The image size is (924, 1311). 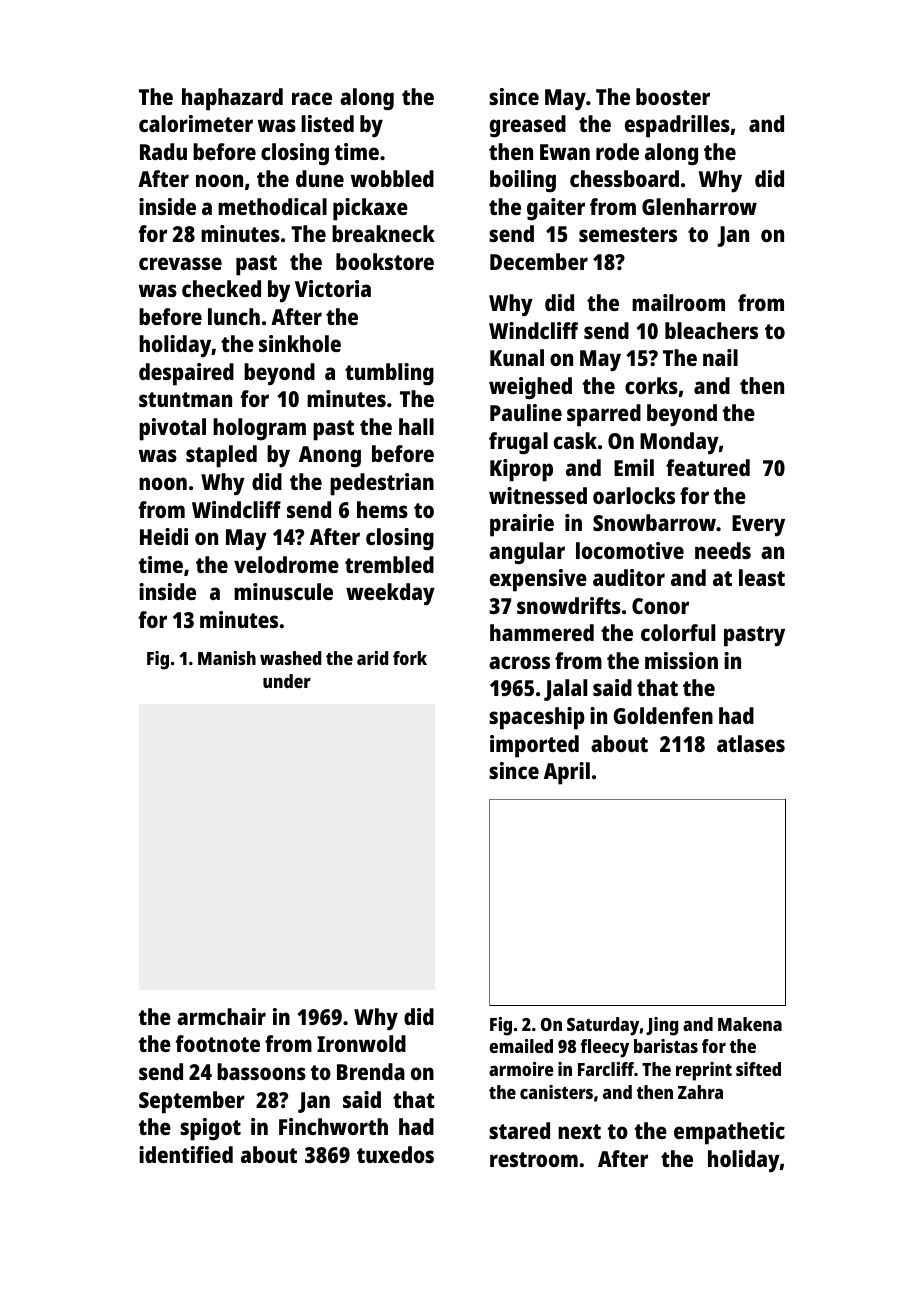 What do you see at coordinates (522, 525) in the screenshot?
I see `prairie` at bounding box center [522, 525].
